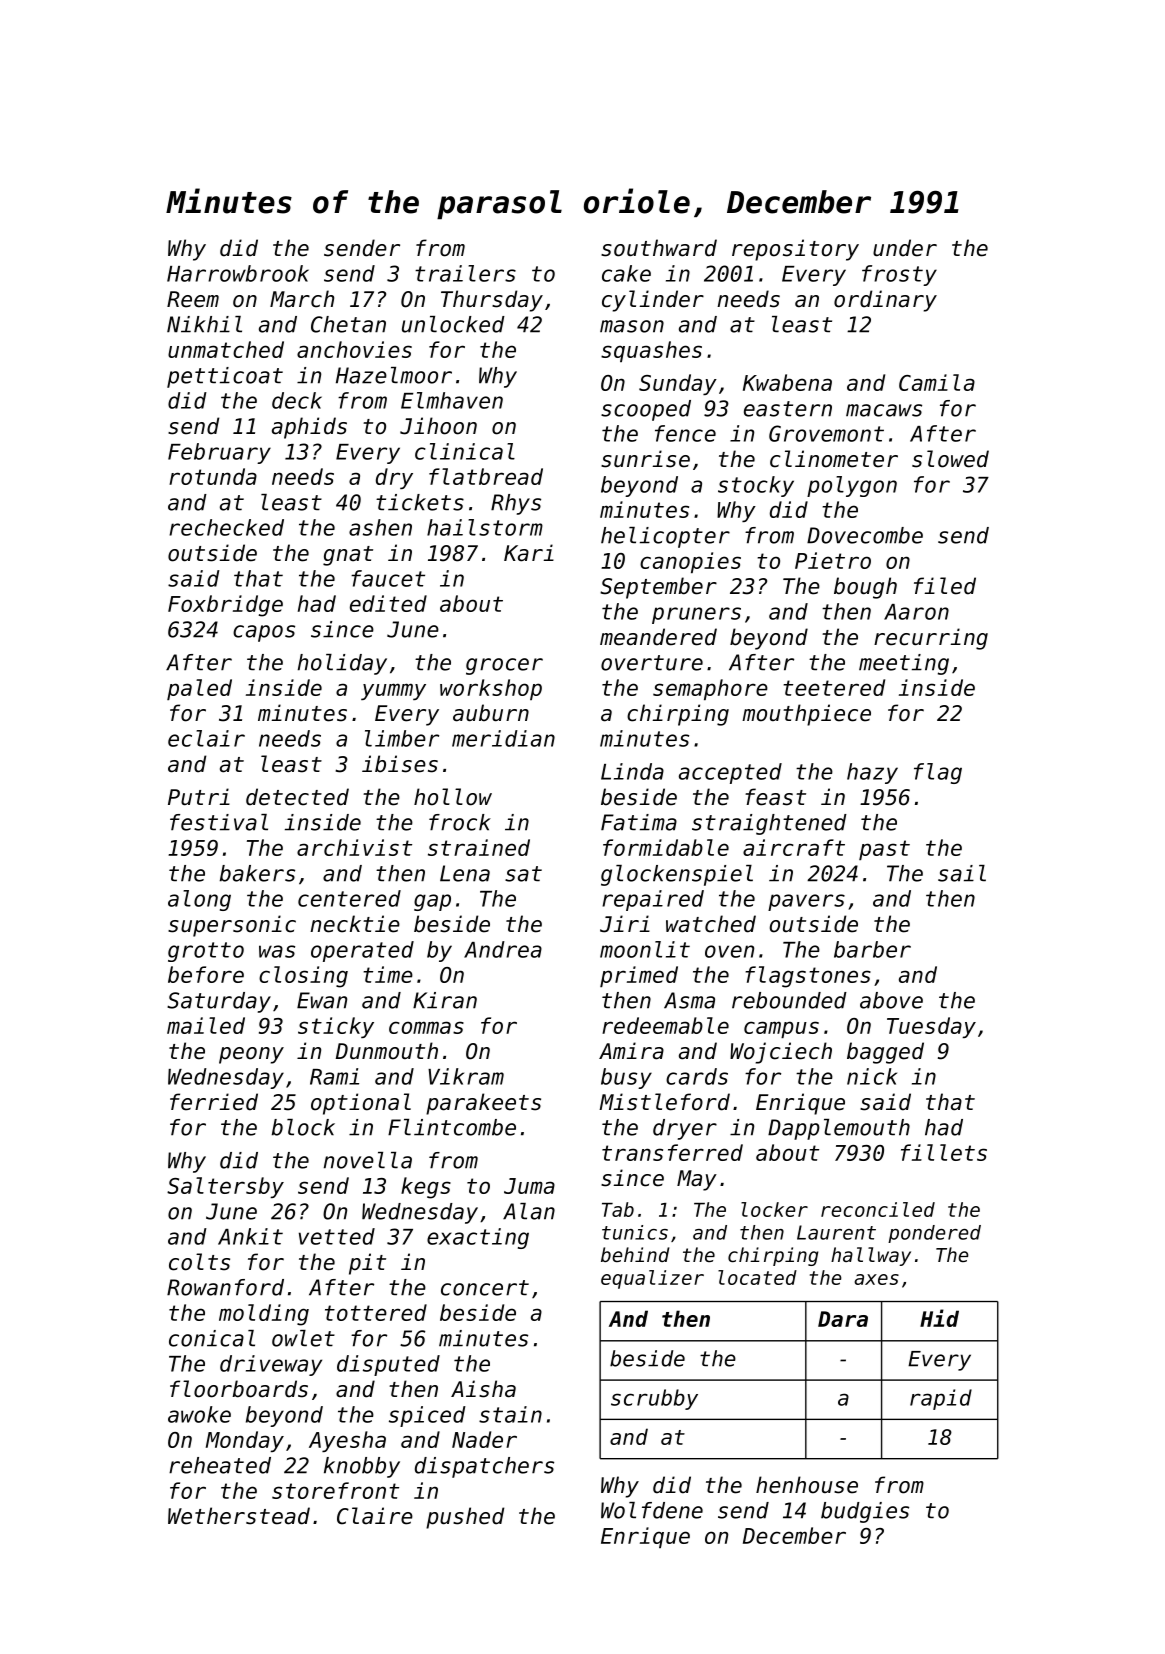  Describe the element at coordinates (529, 553) in the image. I see `Kari` at that location.
